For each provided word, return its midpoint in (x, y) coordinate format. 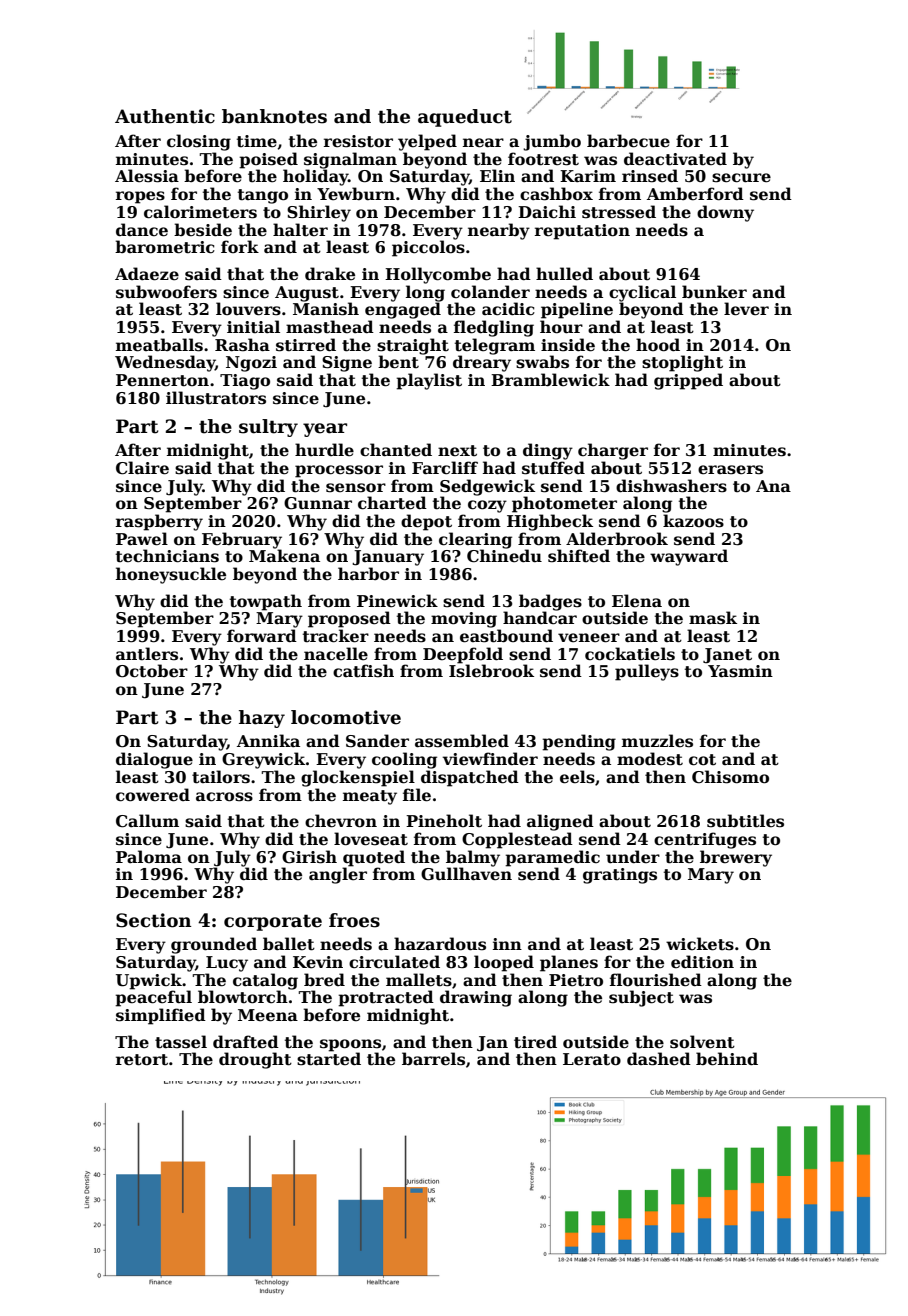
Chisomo (730, 777)
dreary (482, 363)
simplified (161, 1016)
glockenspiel (358, 778)
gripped (688, 381)
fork (240, 246)
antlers (147, 654)
